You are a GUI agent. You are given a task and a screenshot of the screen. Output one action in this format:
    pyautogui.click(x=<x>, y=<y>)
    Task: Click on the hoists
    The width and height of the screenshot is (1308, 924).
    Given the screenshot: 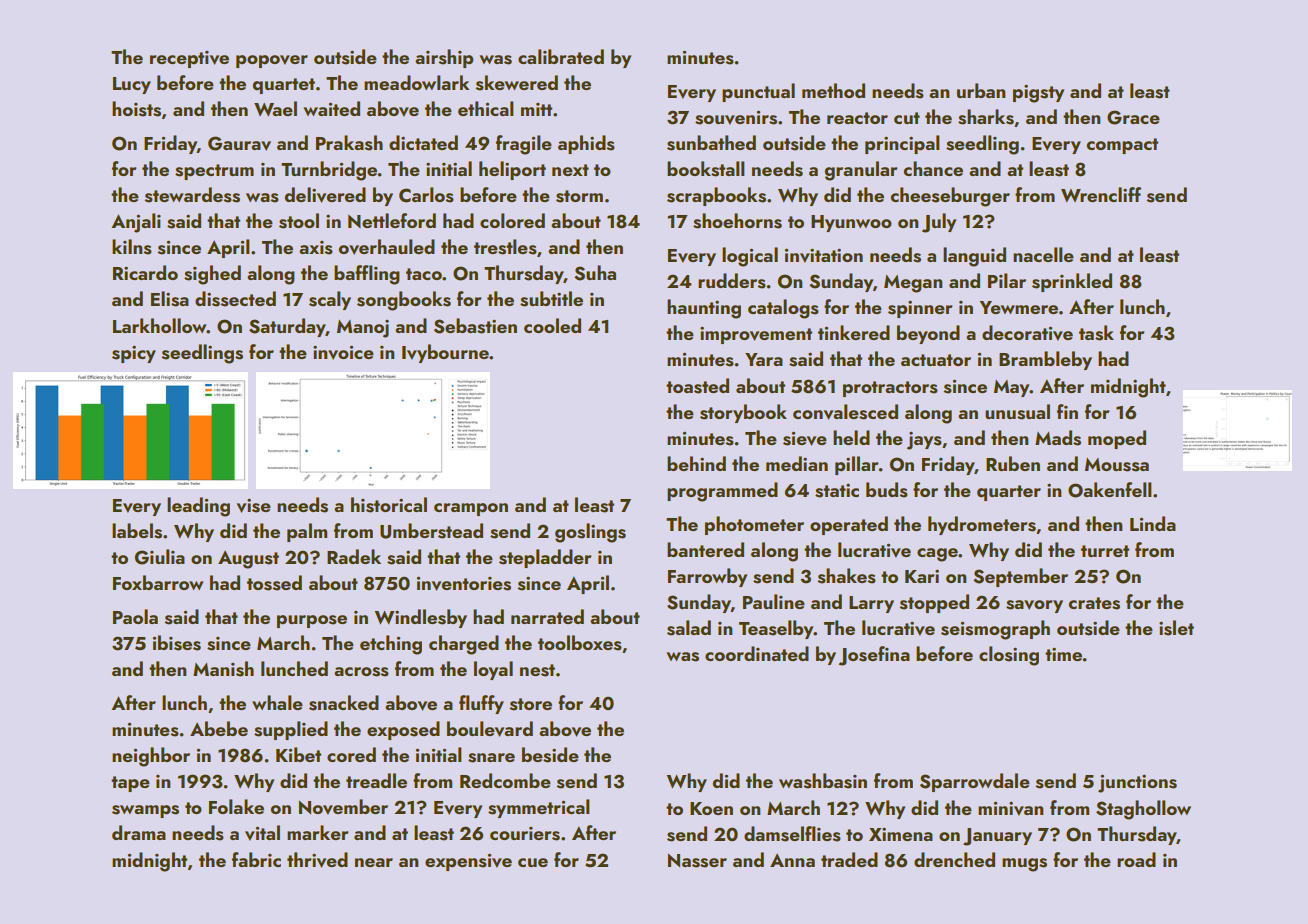 What is the action you would take?
    pyautogui.click(x=136, y=109)
